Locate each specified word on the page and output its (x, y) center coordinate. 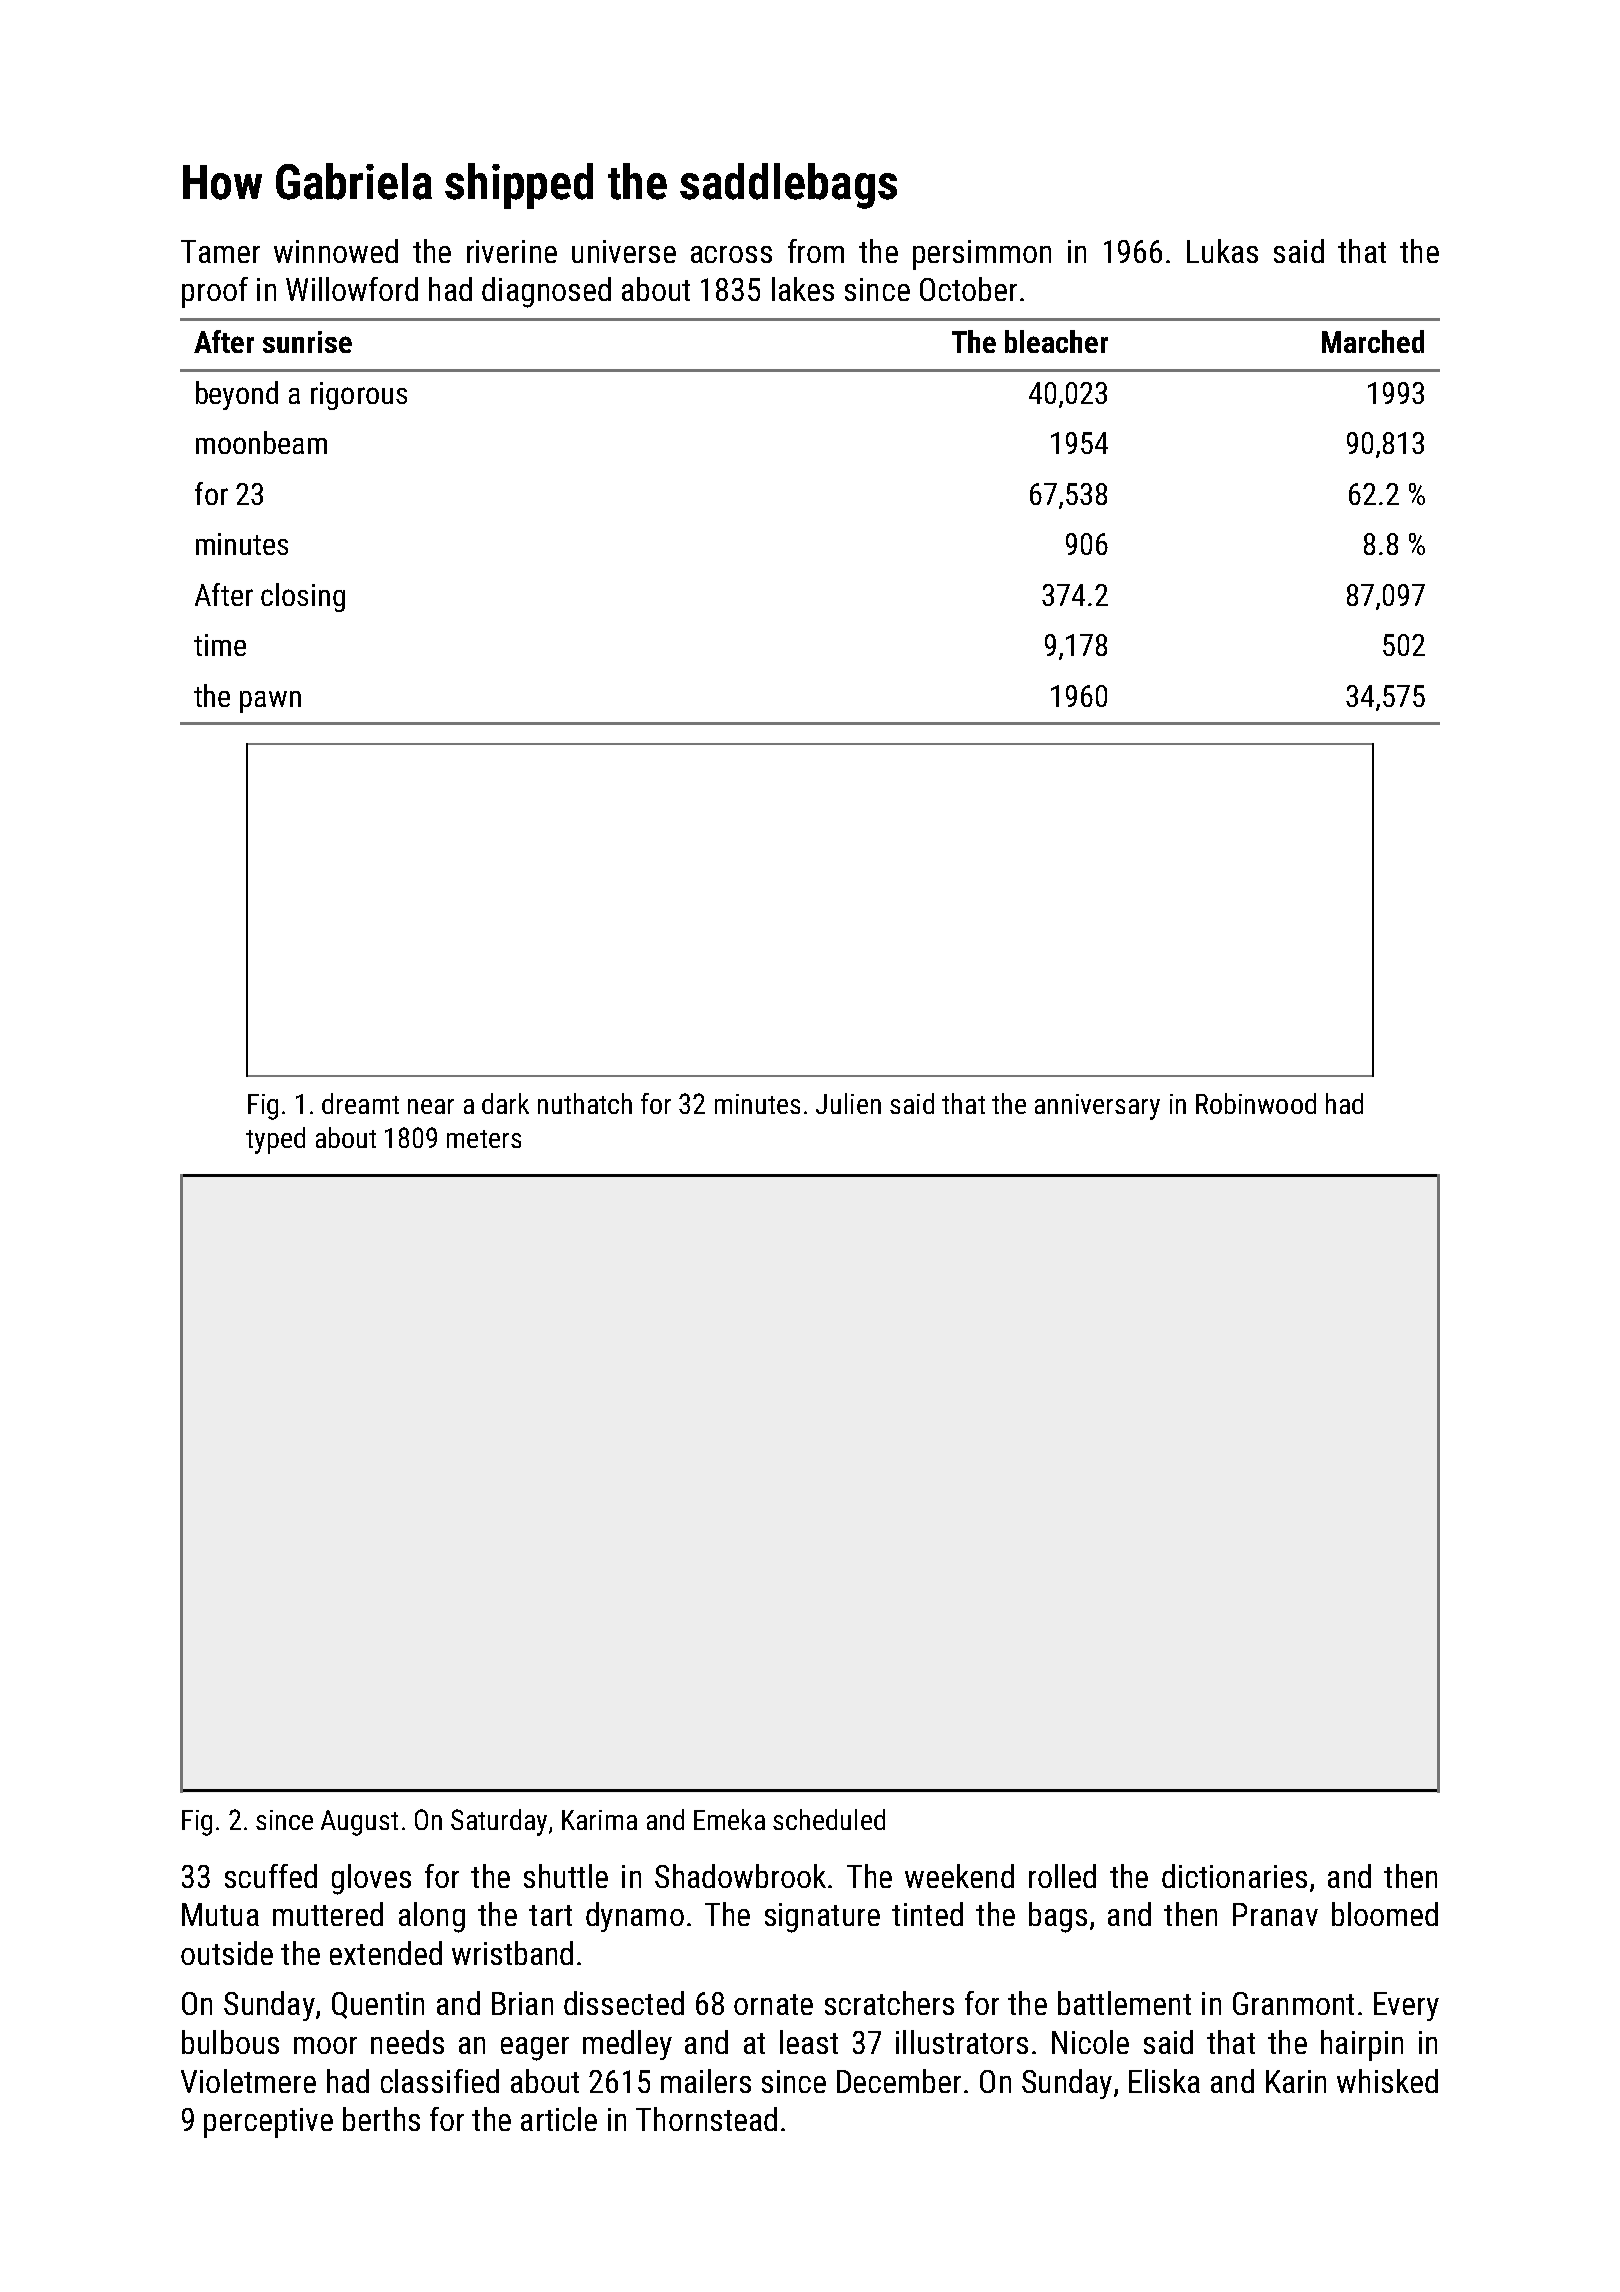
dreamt (360, 1103)
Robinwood (1256, 1103)
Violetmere (248, 2081)
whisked (1387, 2081)
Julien (848, 1103)
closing (303, 597)
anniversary (1097, 1107)
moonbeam (261, 442)
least (809, 2042)
